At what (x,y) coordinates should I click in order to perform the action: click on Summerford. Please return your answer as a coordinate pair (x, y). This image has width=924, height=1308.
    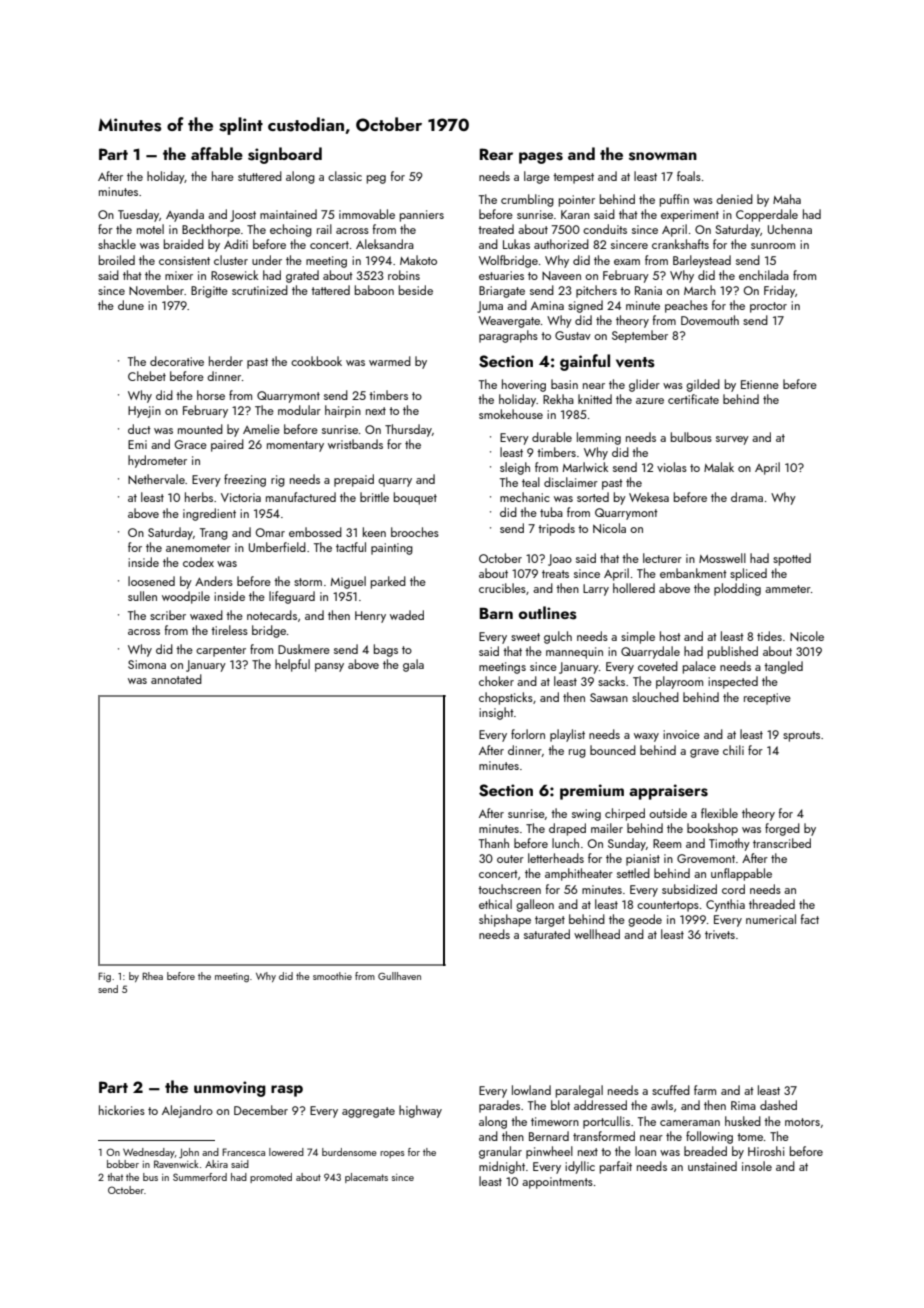
    Looking at the image, I should click on (200, 1177).
